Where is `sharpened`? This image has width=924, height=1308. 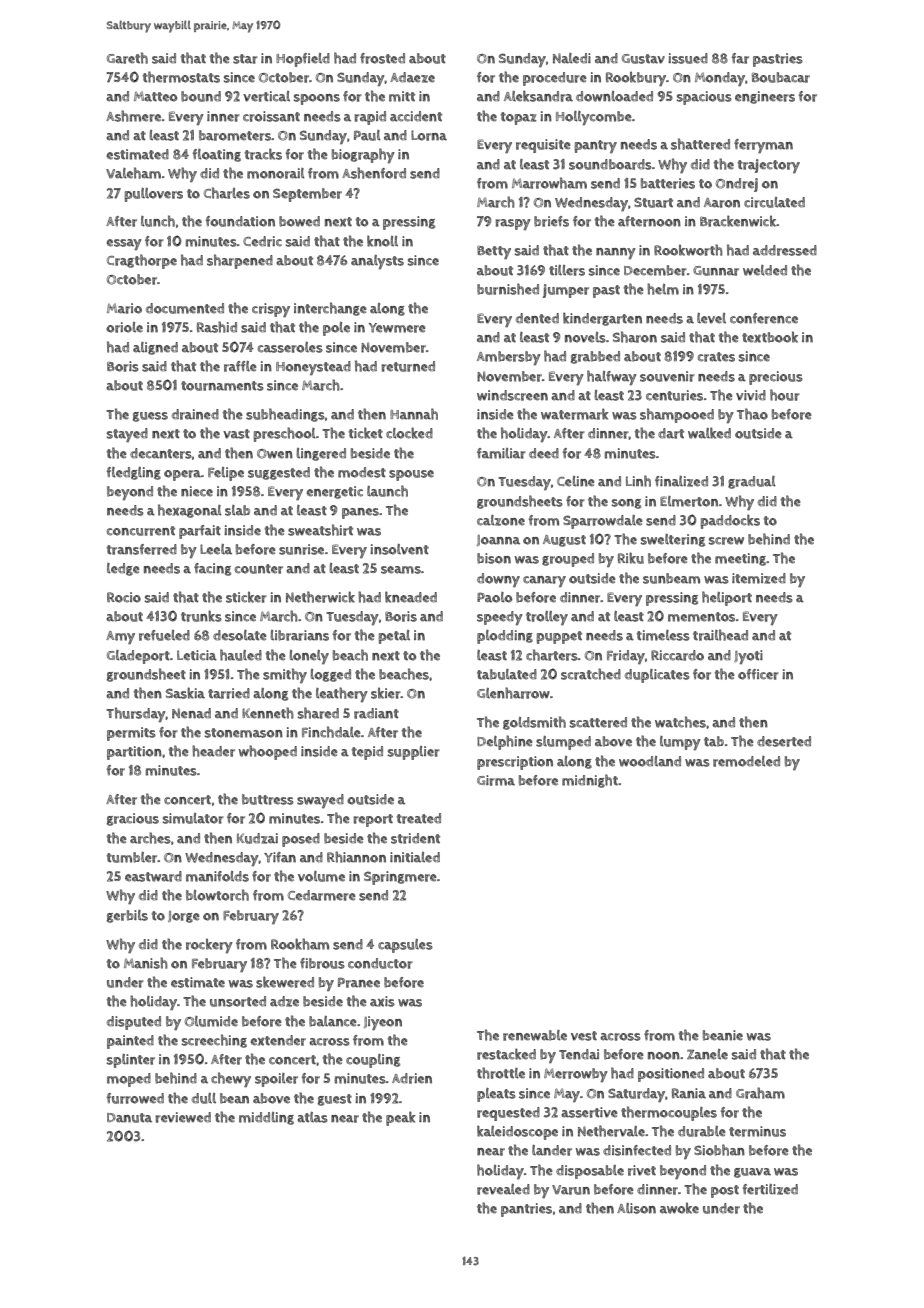 sharpened is located at coordinates (240, 261).
